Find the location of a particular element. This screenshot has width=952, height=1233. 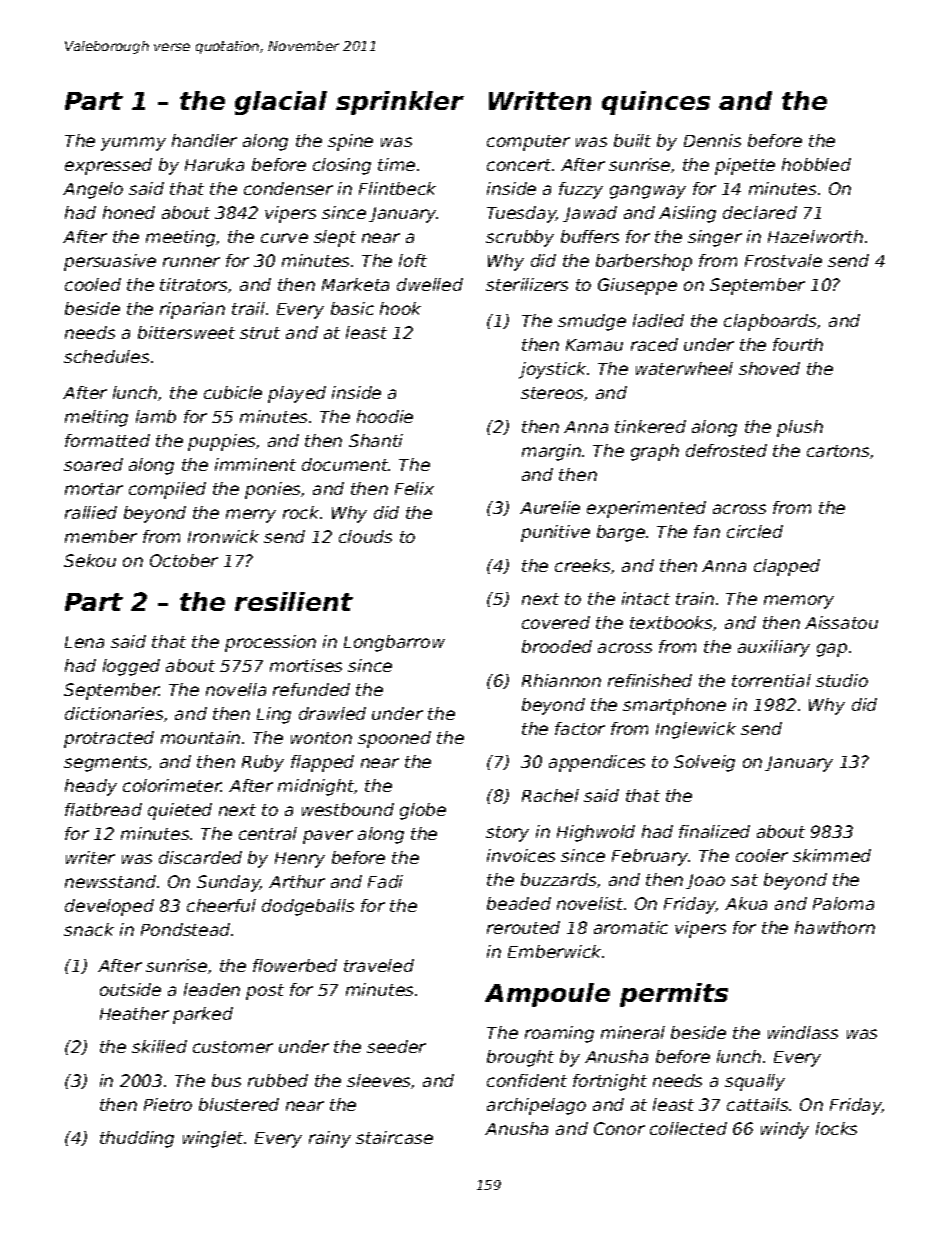

Longbarrow is located at coordinates (394, 643).
